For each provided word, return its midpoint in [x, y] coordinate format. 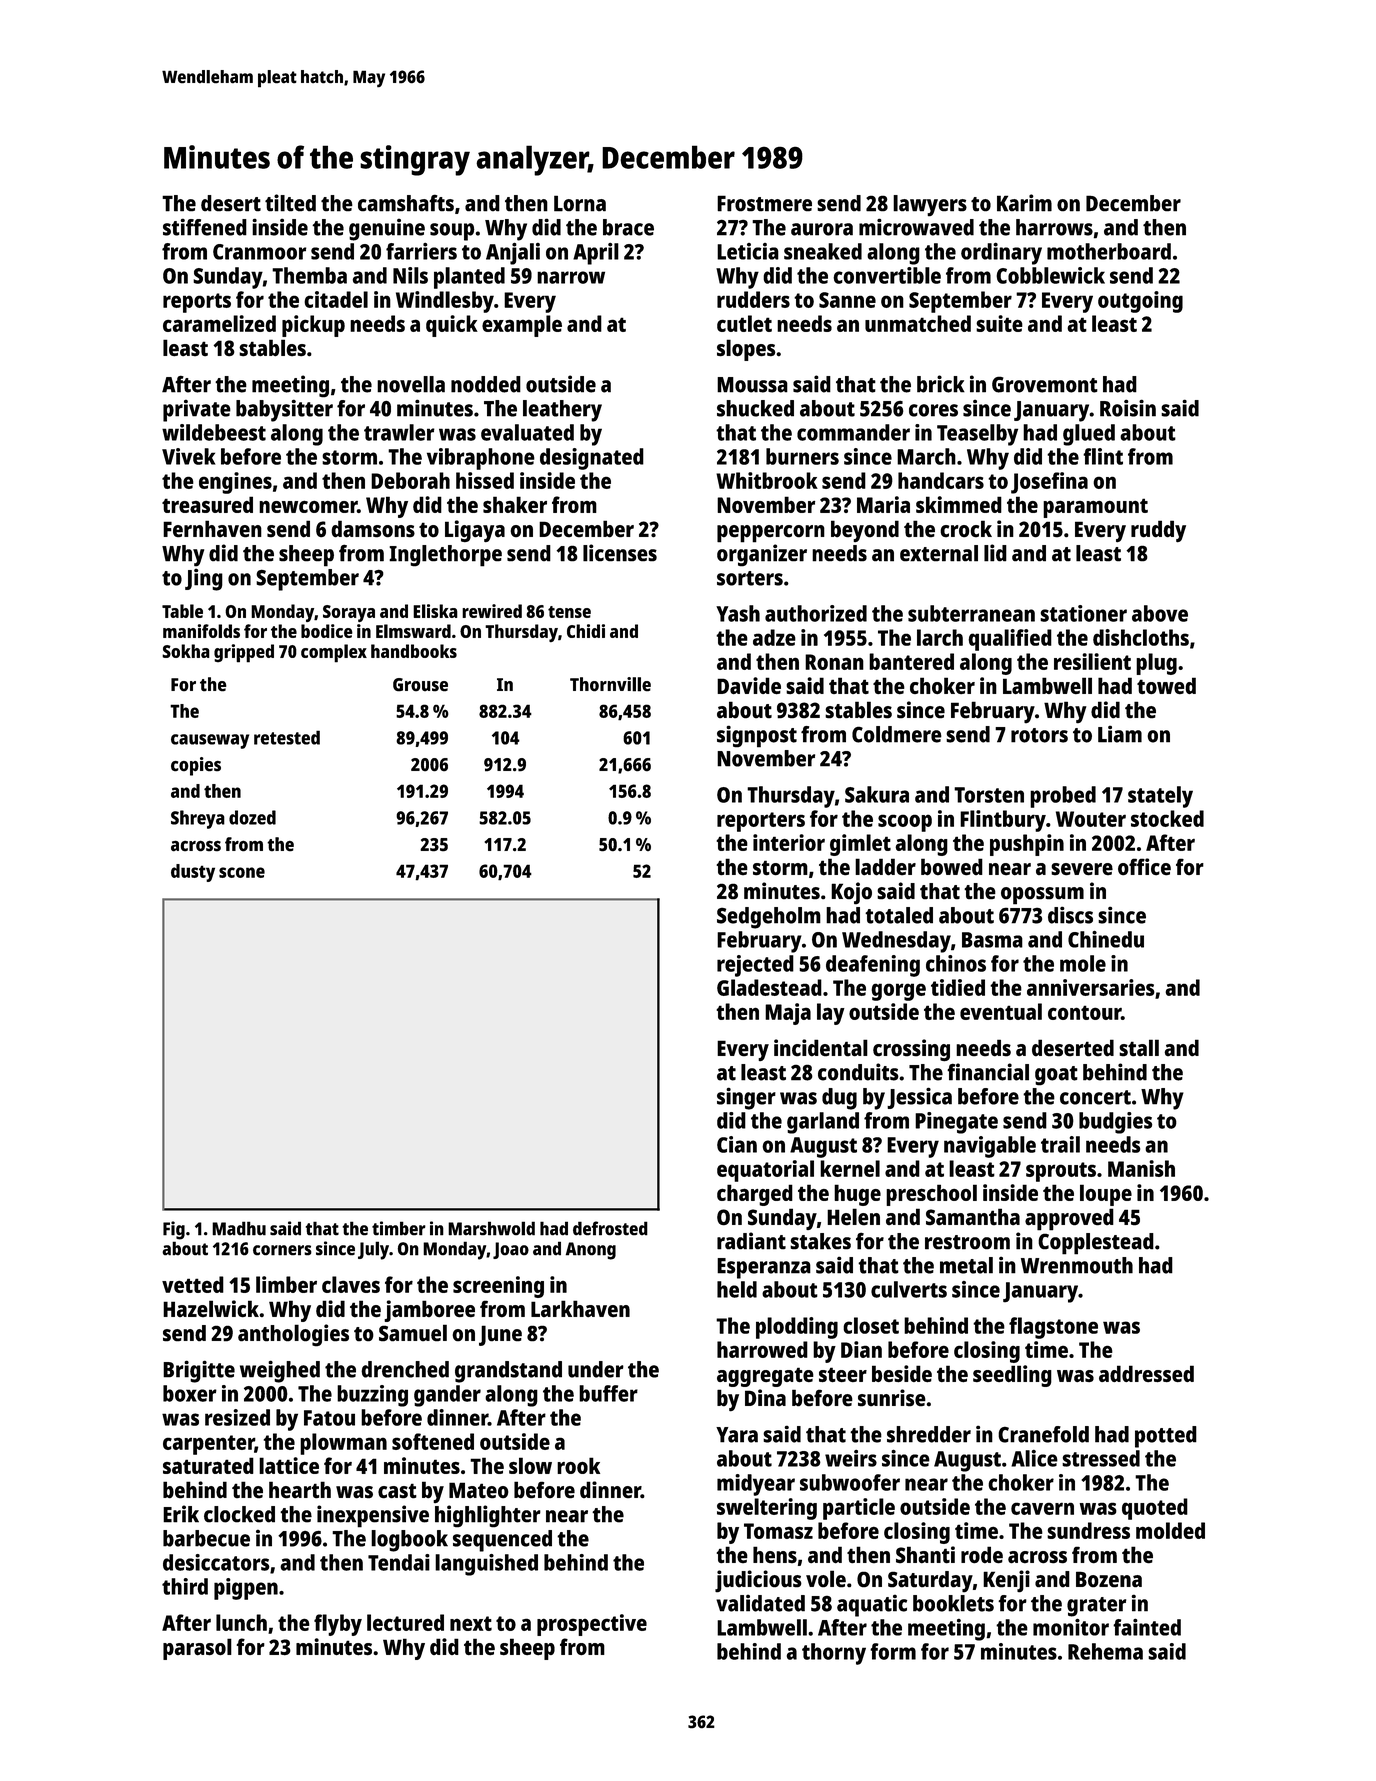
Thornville [610, 684]
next [471, 1623]
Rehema [1105, 1651]
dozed [252, 817]
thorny [834, 1654]
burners [802, 456]
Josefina [1049, 483]
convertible [887, 275]
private [197, 410]
